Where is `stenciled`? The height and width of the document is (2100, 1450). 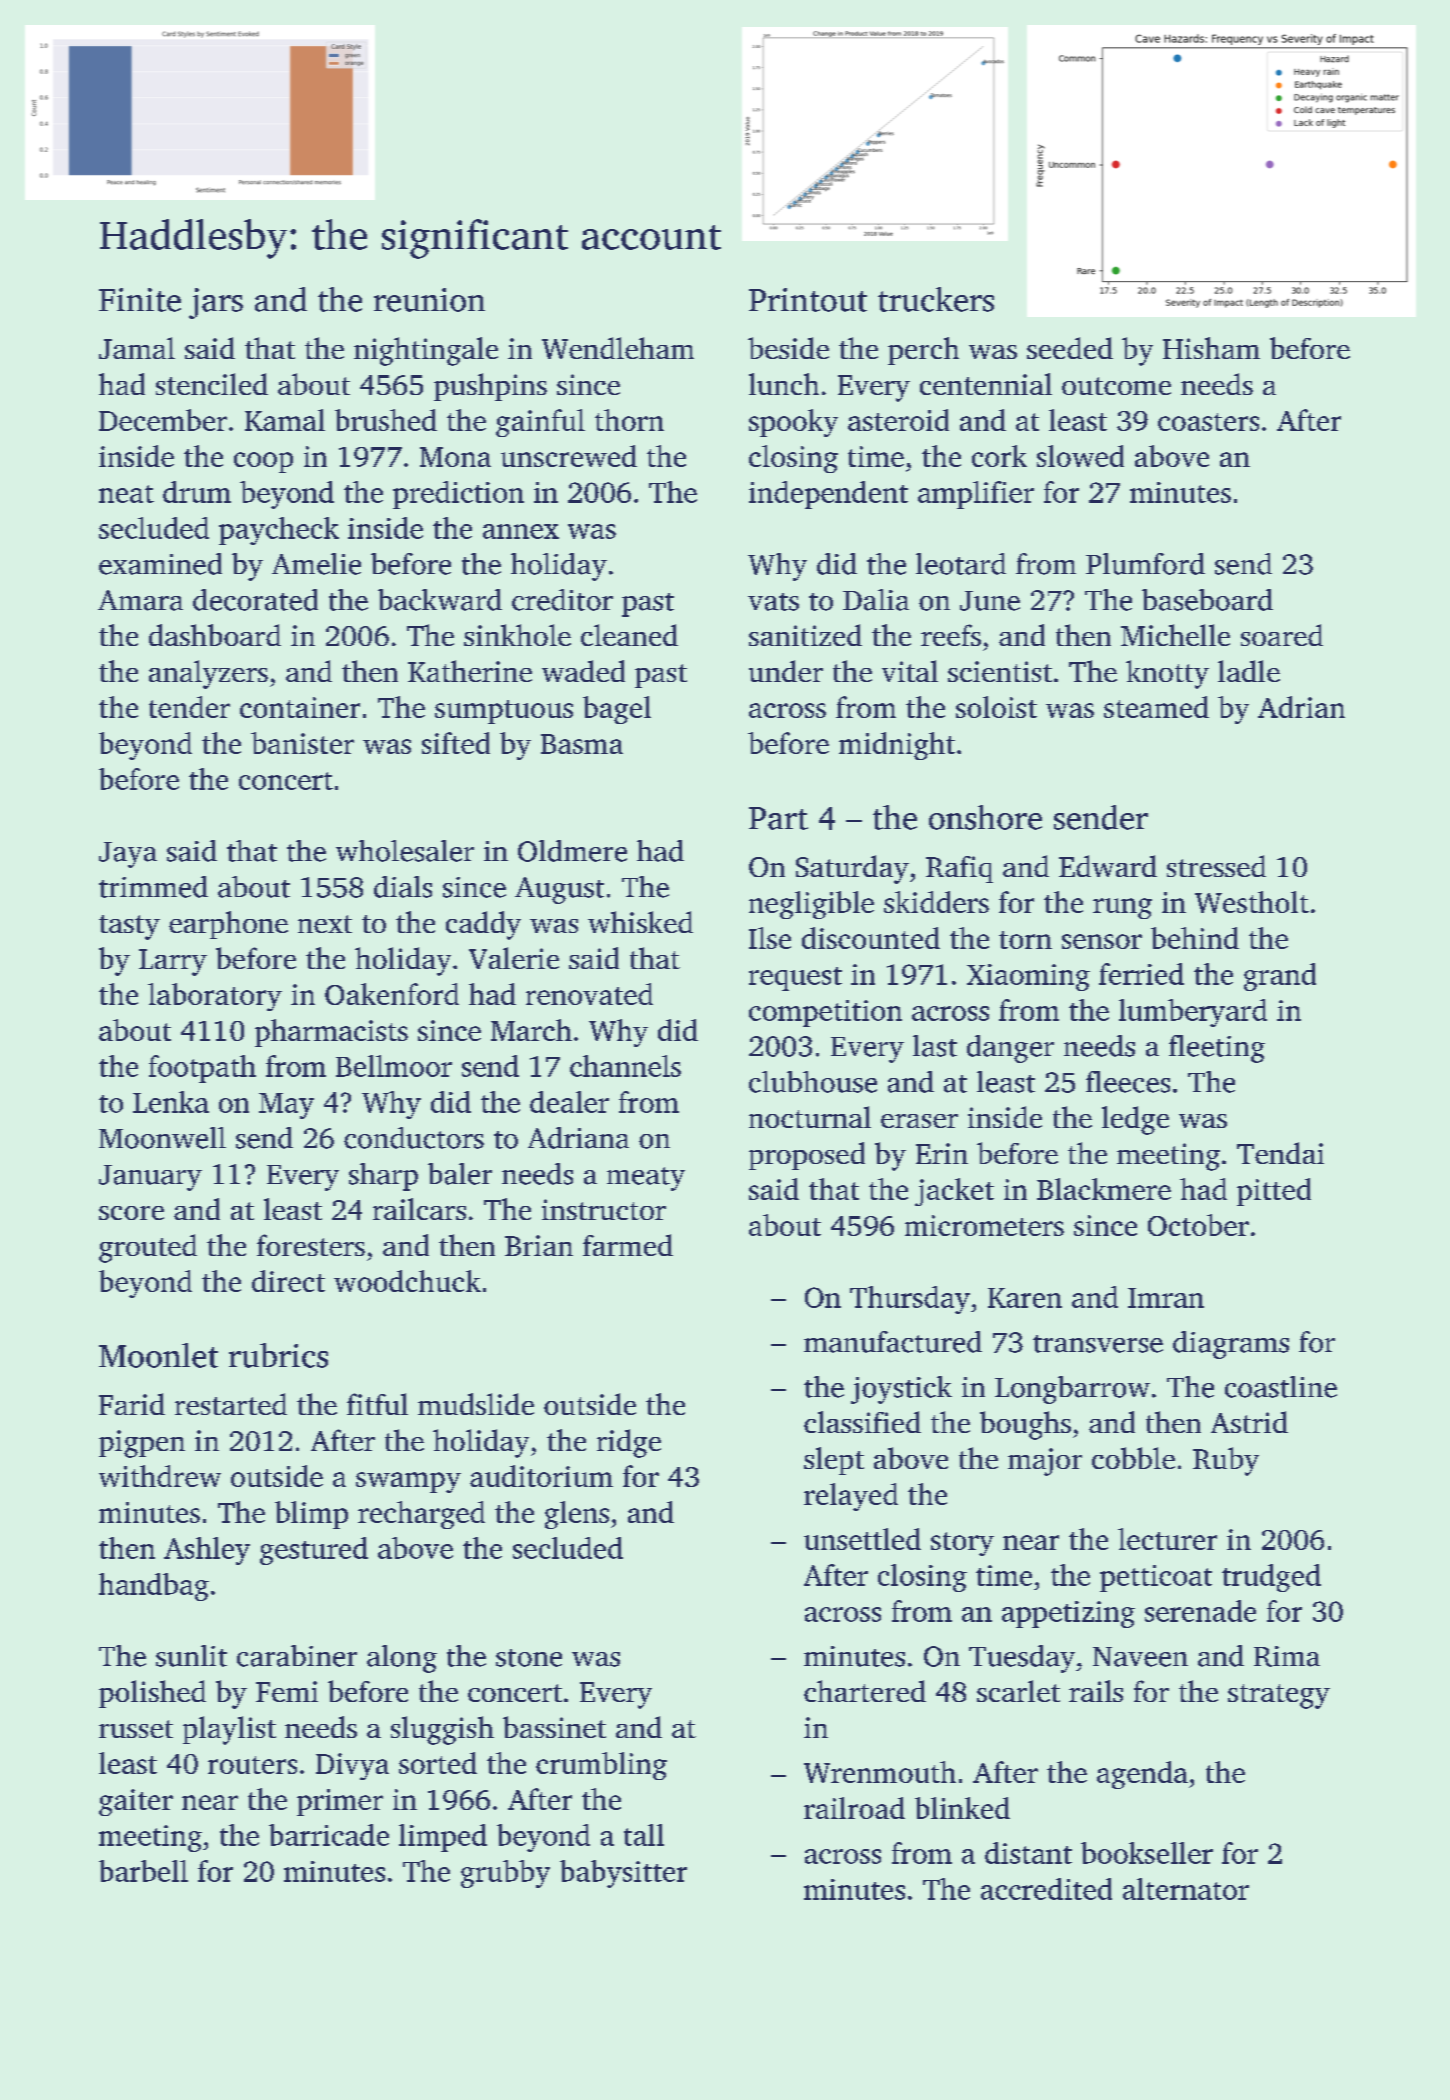 stenciled is located at coordinates (212, 384).
